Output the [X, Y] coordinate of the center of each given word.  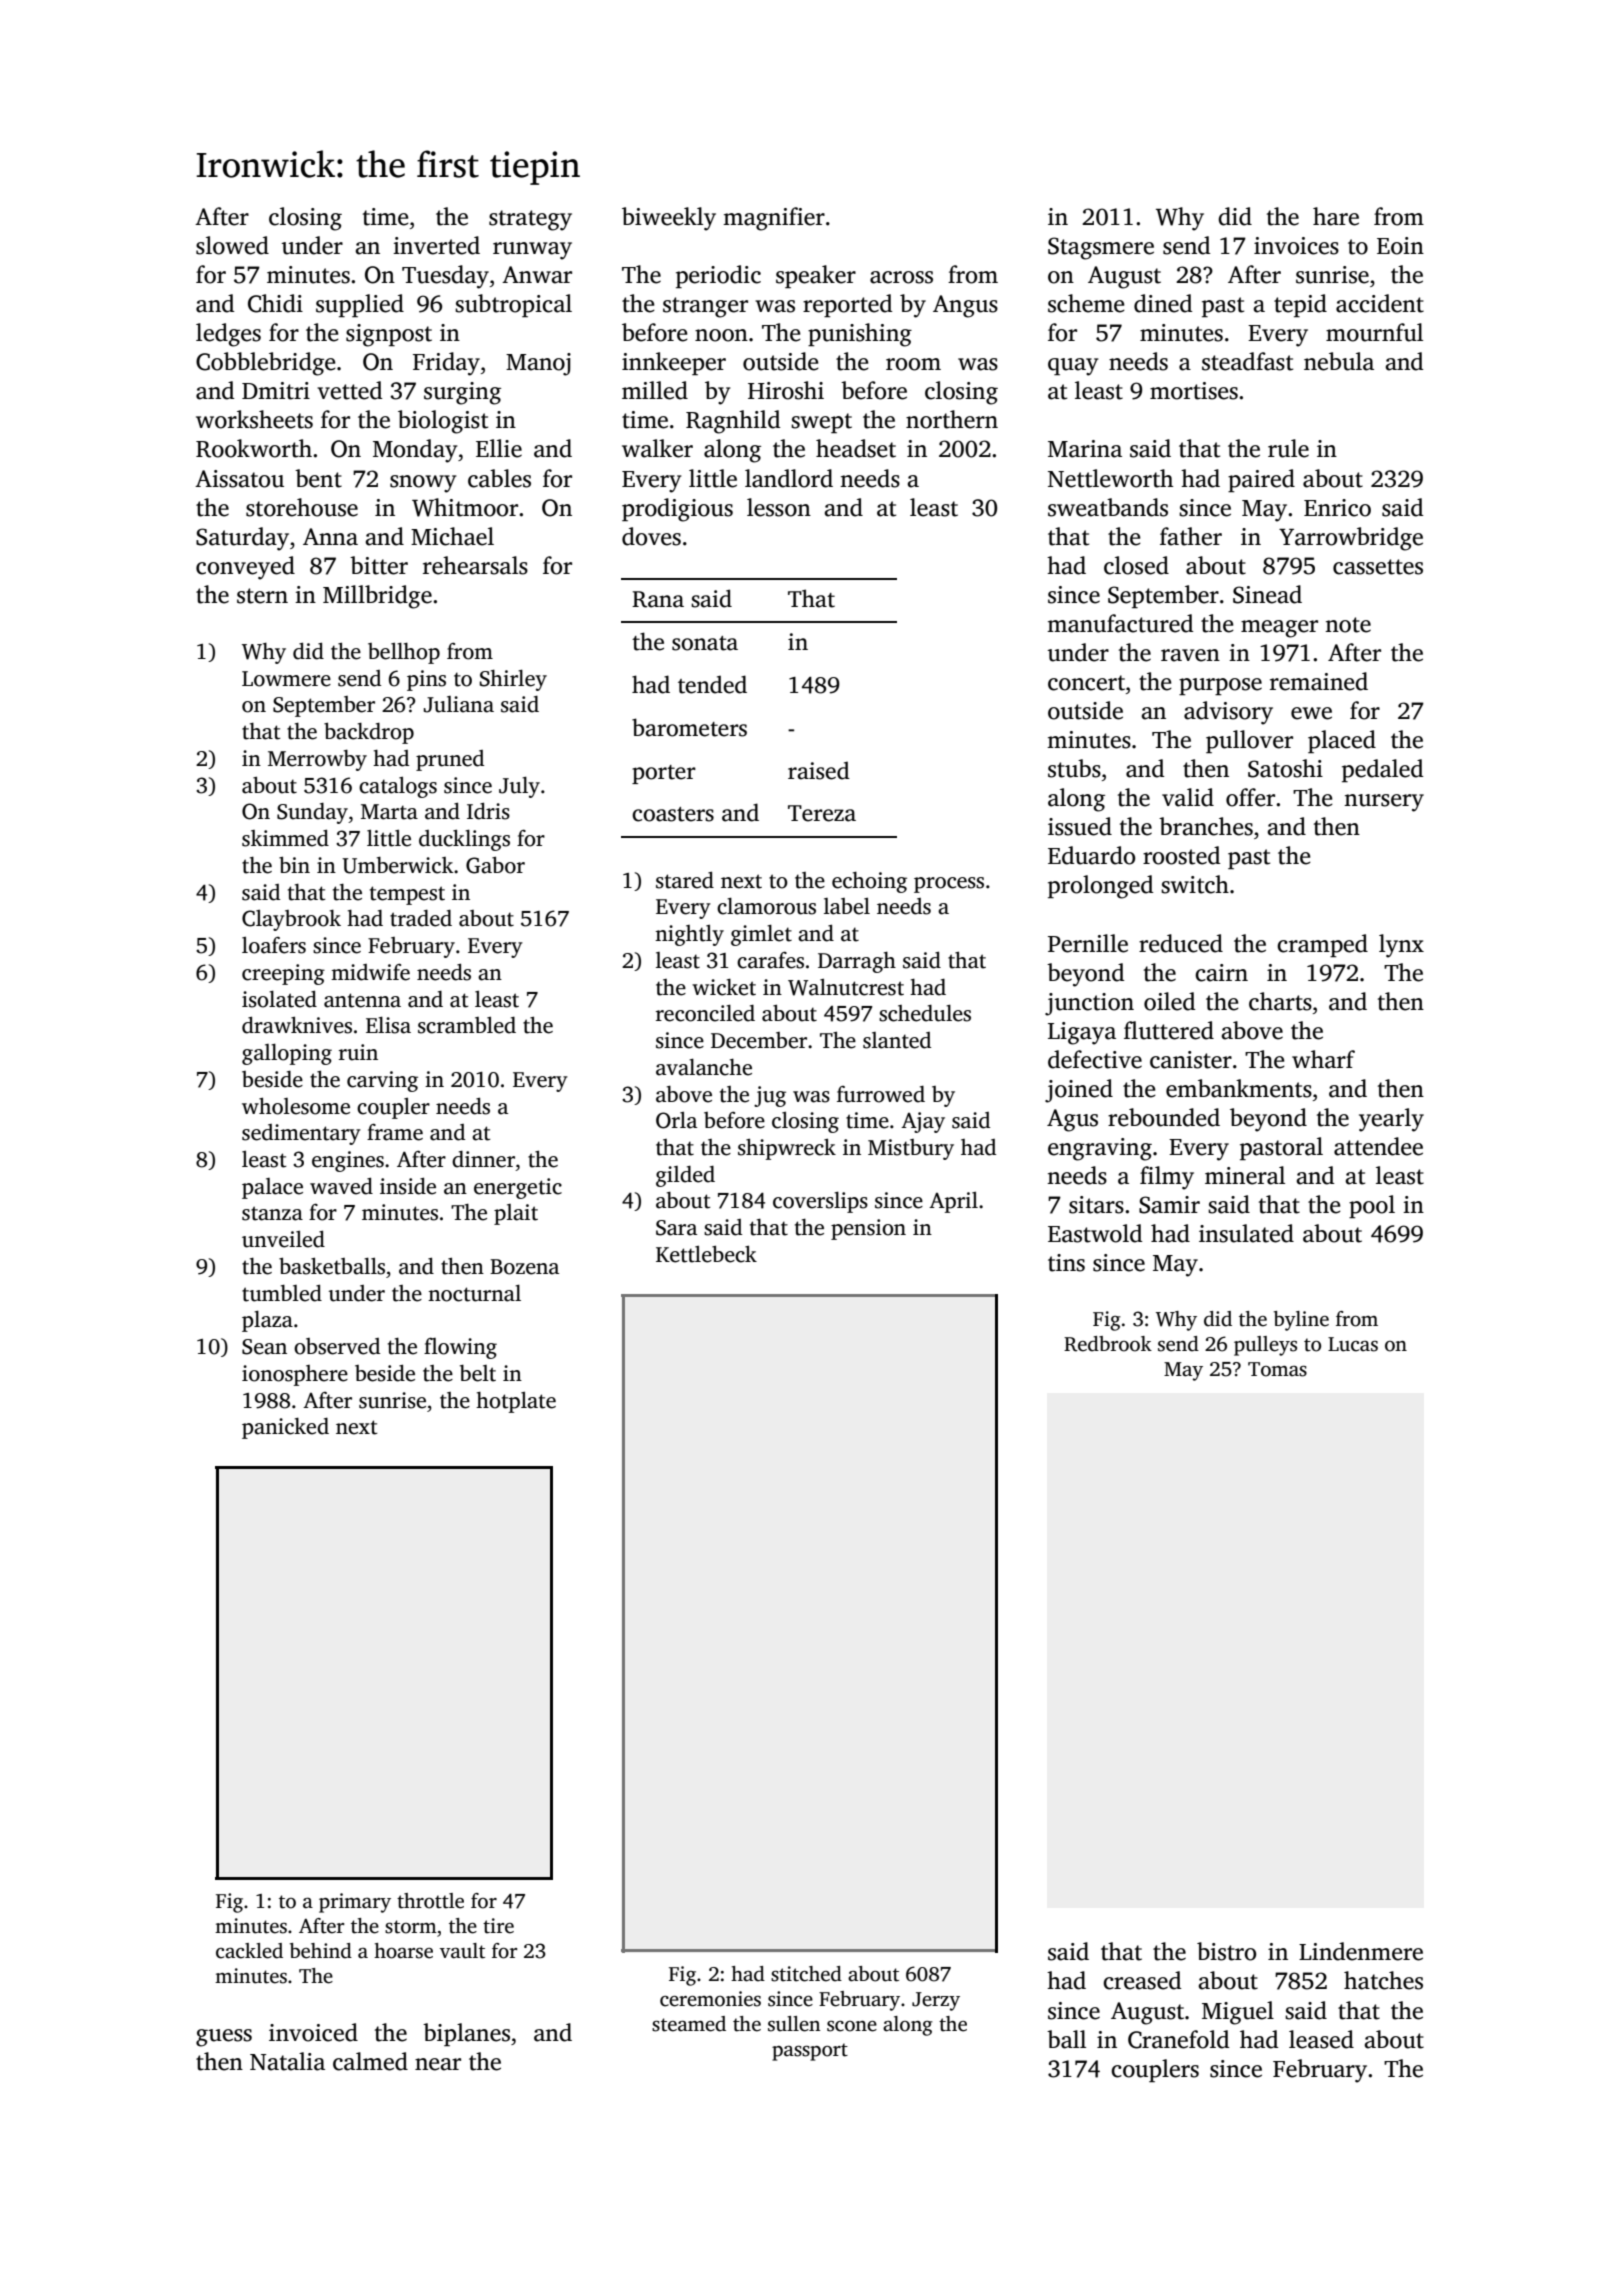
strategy [530, 220]
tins [1066, 1263]
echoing [869, 882]
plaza [267, 1321]
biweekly [669, 219]
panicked [285, 1428]
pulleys [1265, 1346]
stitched [806, 1974]
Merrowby [317, 760]
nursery [1384, 803]
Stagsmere [1101, 248]
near [438, 2064]
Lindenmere [1361, 1951]
